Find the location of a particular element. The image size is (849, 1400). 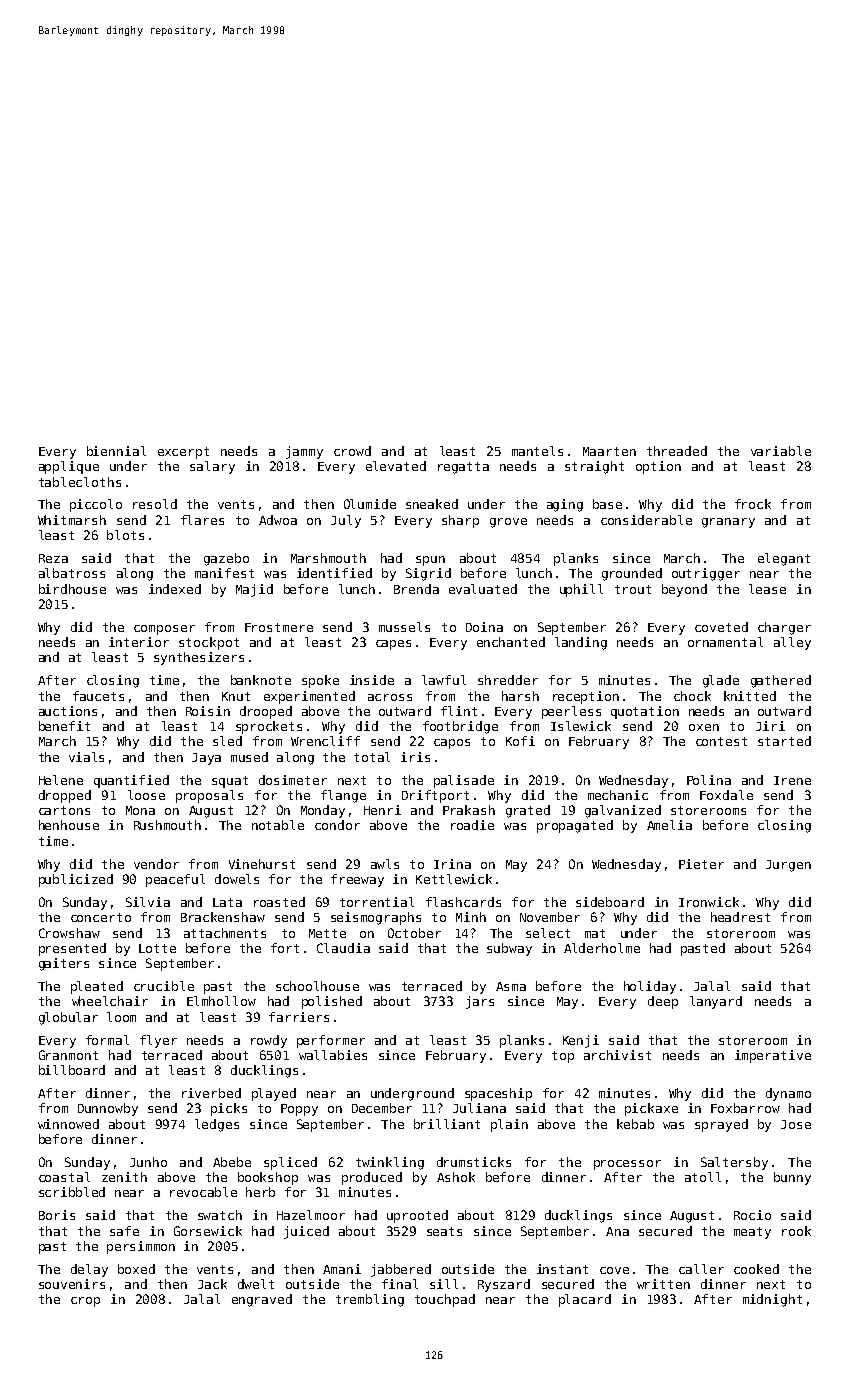

revocable is located at coordinates (203, 1192).
